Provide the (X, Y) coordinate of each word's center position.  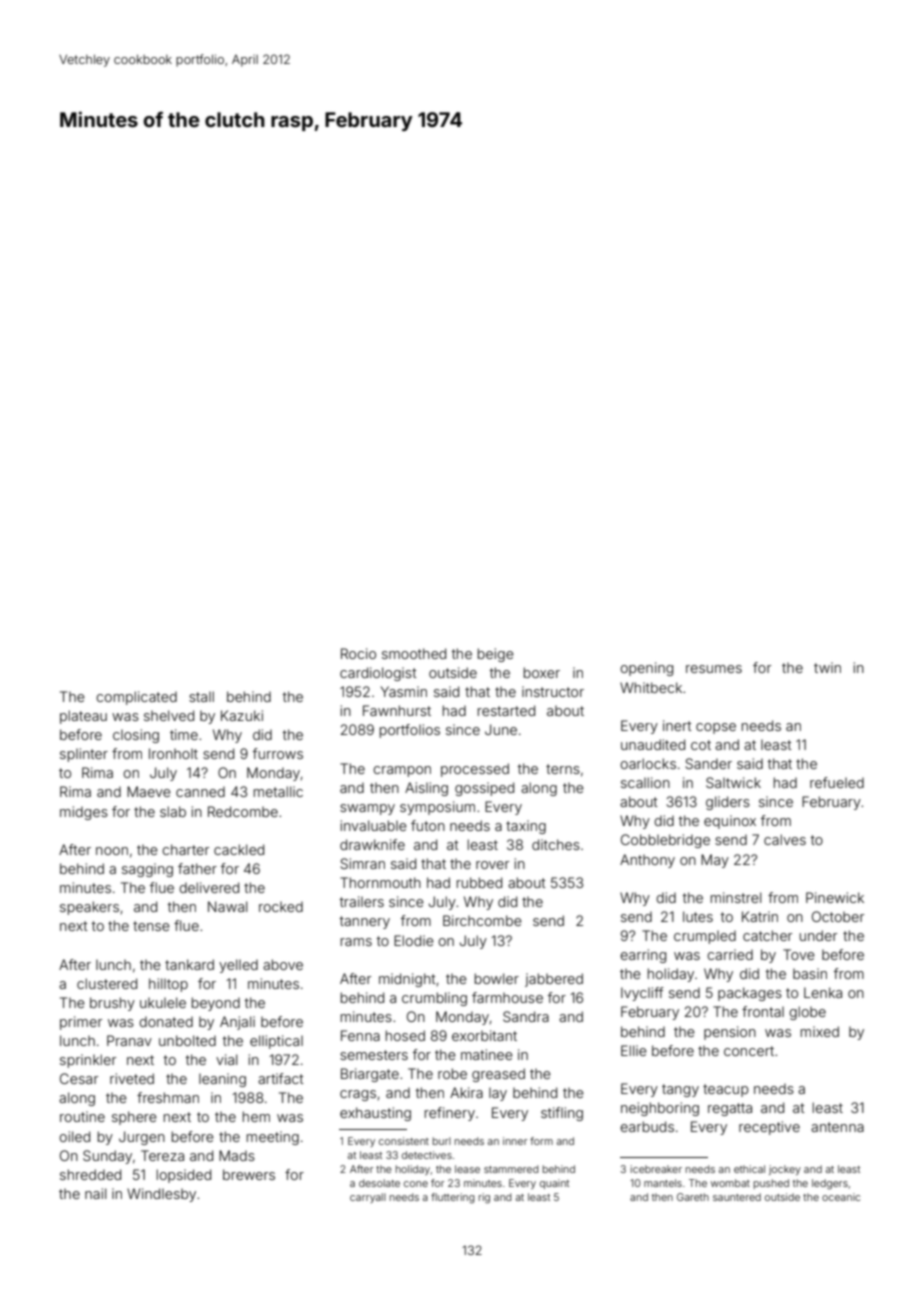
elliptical (276, 1042)
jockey (785, 1170)
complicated (136, 698)
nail (96, 1193)
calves (785, 839)
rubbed (479, 882)
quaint (554, 1184)
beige (496, 655)
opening (646, 669)
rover (492, 865)
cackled (239, 849)
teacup (726, 1090)
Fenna (360, 1035)
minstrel (736, 897)
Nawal (228, 906)
